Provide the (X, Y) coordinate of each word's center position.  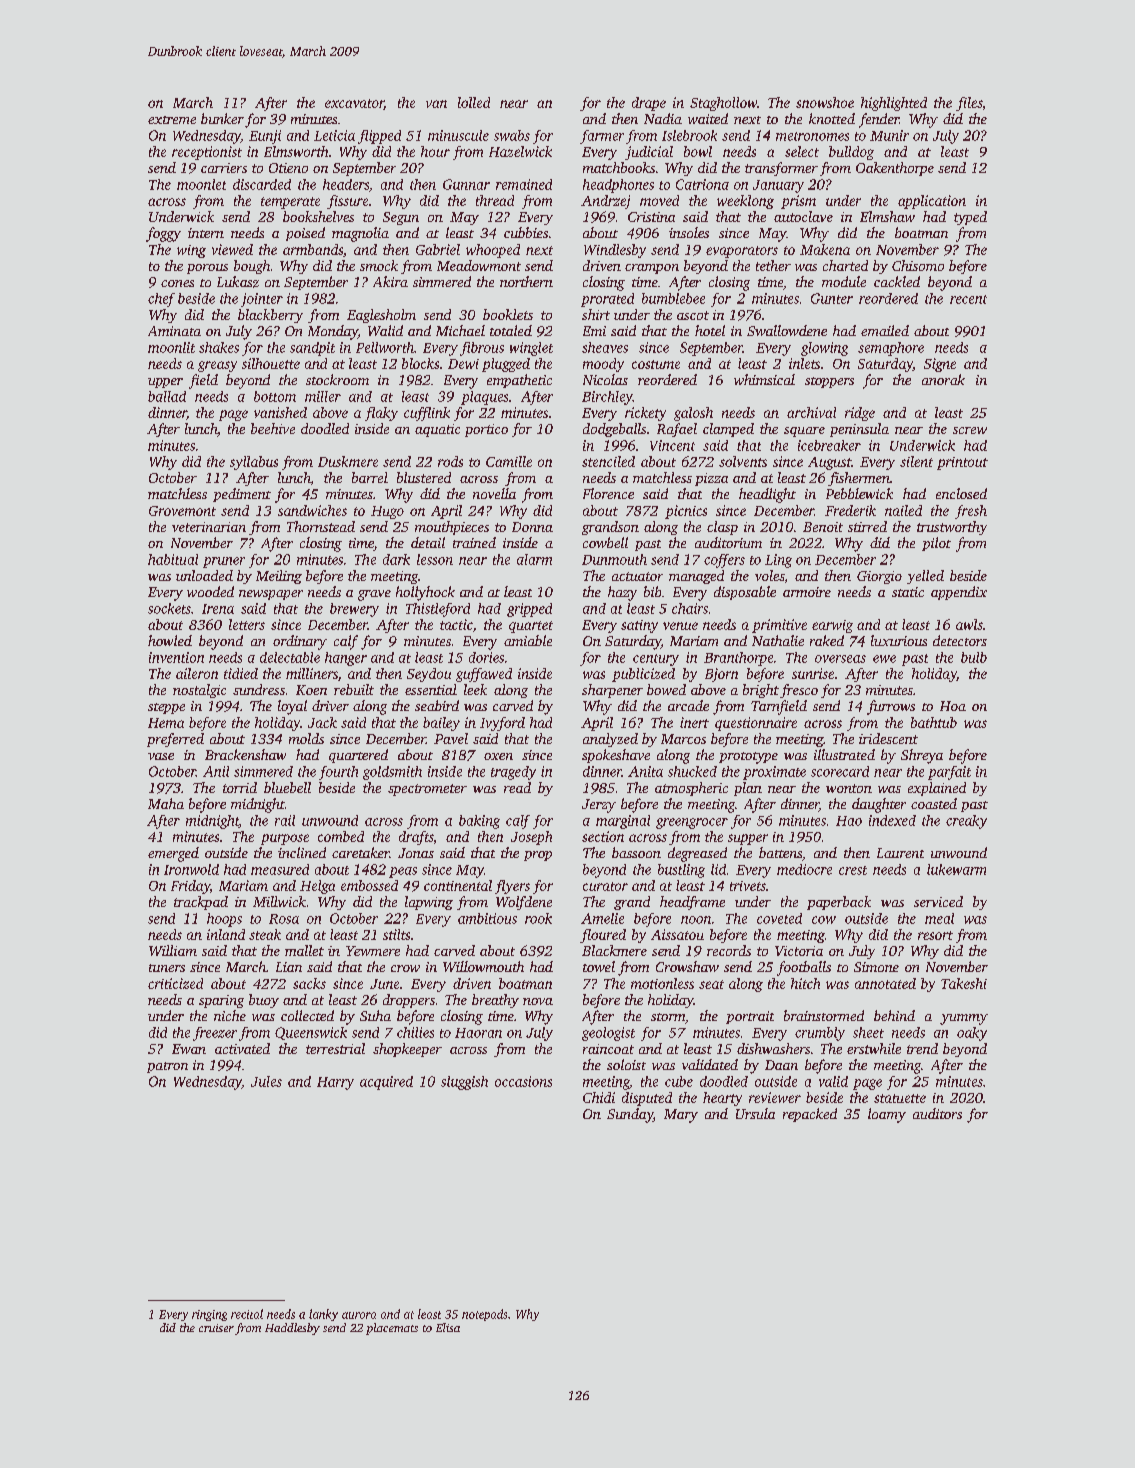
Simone (876, 967)
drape (649, 104)
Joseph (531, 838)
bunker (222, 118)
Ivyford (502, 724)
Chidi (599, 1097)
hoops (224, 920)
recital (247, 1314)
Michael (460, 330)
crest (853, 870)
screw (970, 430)
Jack (322, 722)
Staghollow (723, 104)
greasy (217, 366)
